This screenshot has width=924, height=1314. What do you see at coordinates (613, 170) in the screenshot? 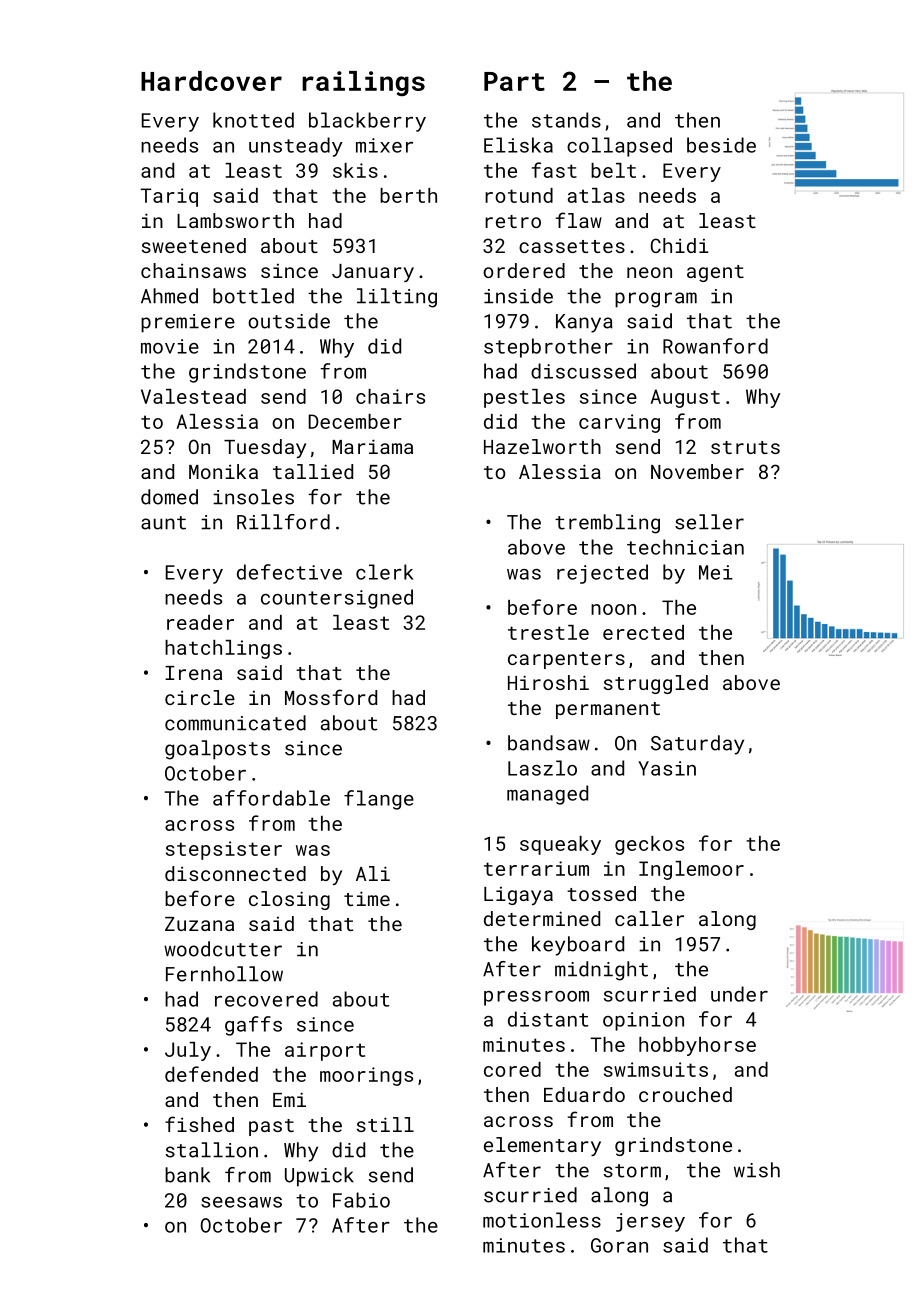
I see `belt` at bounding box center [613, 170].
